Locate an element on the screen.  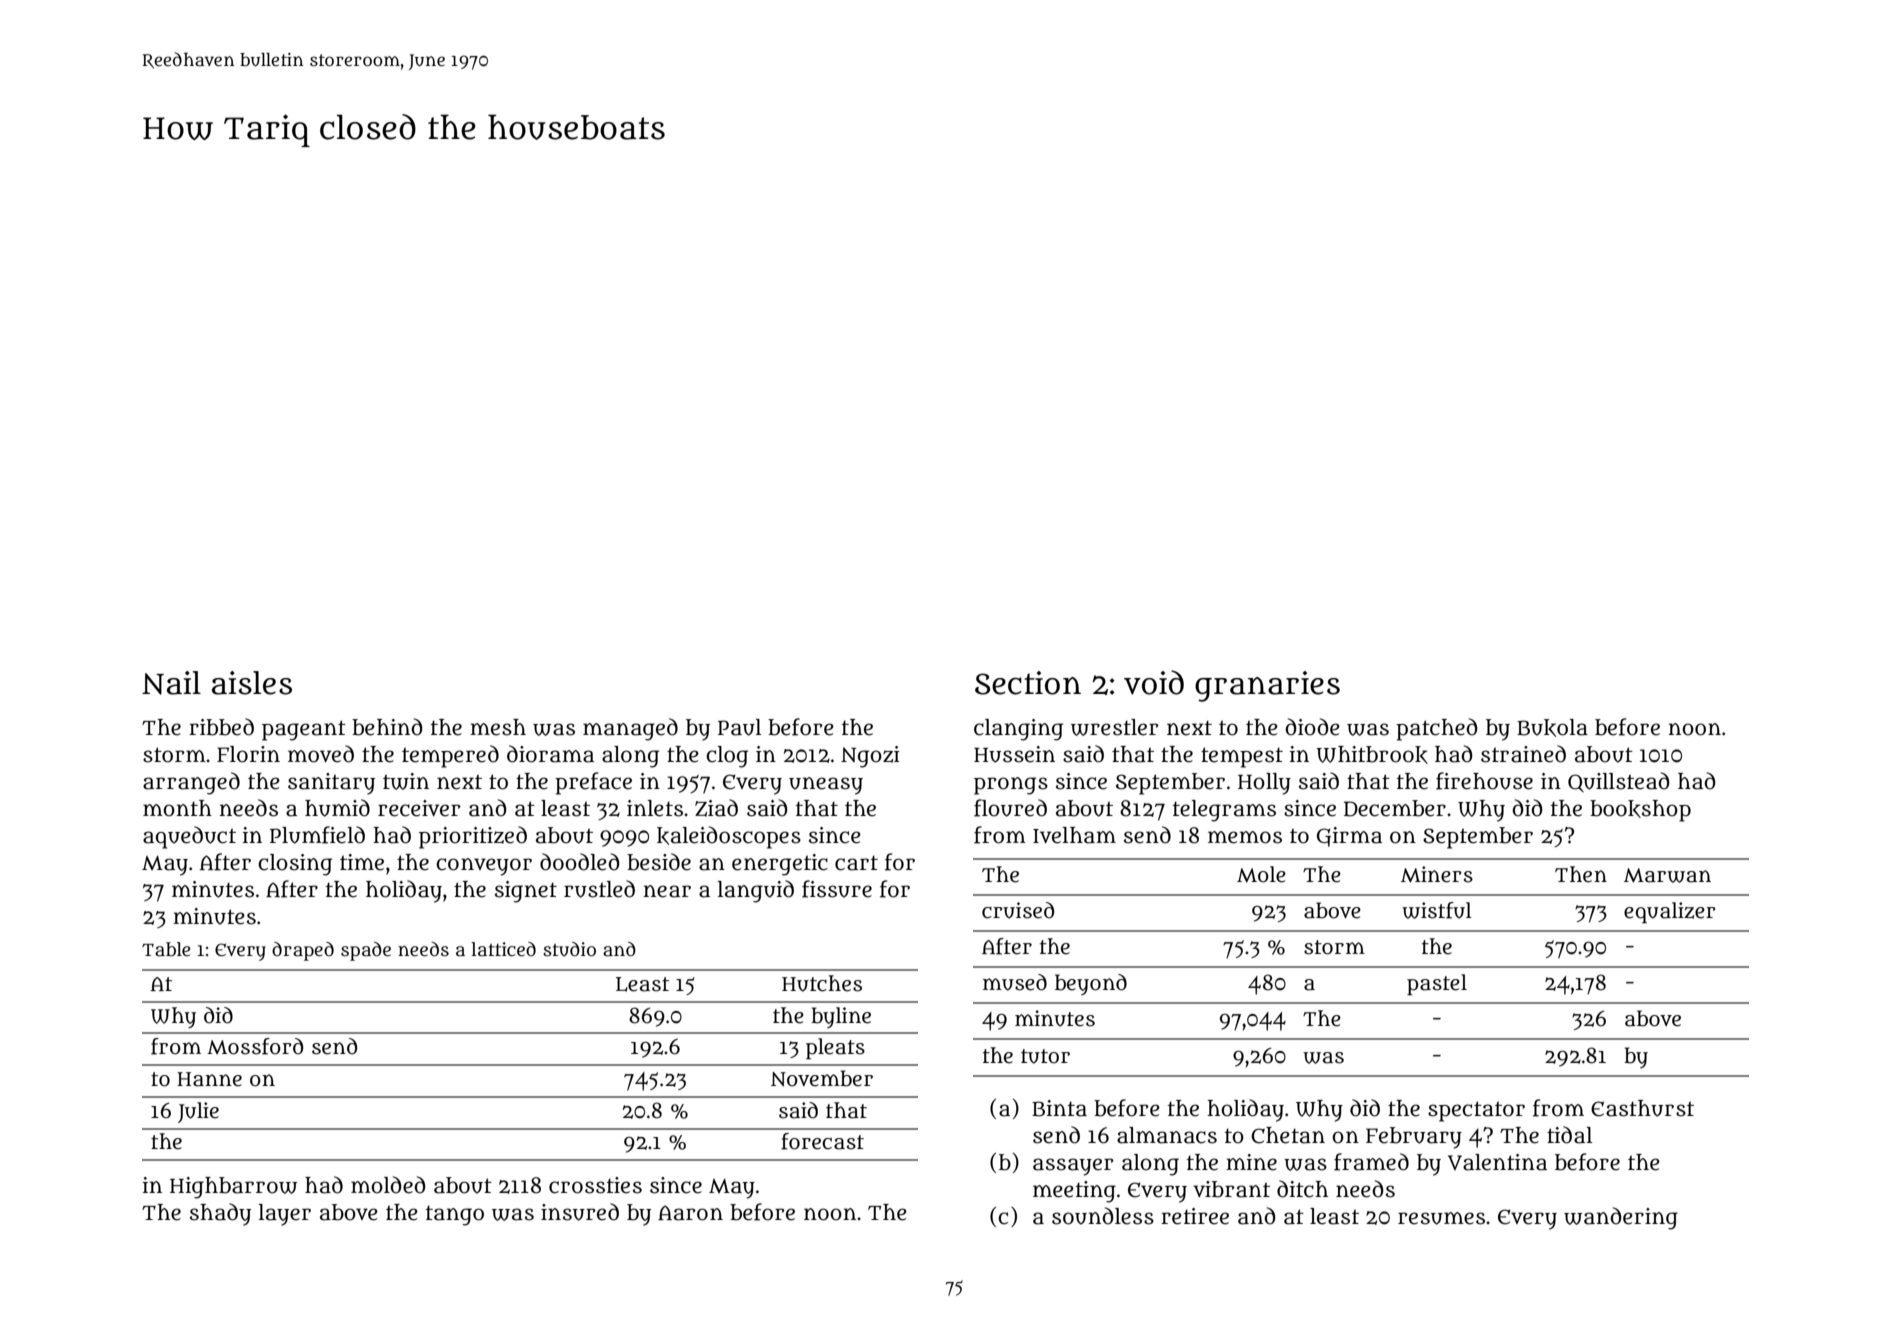
kaleidoscopes is located at coordinates (729, 837).
